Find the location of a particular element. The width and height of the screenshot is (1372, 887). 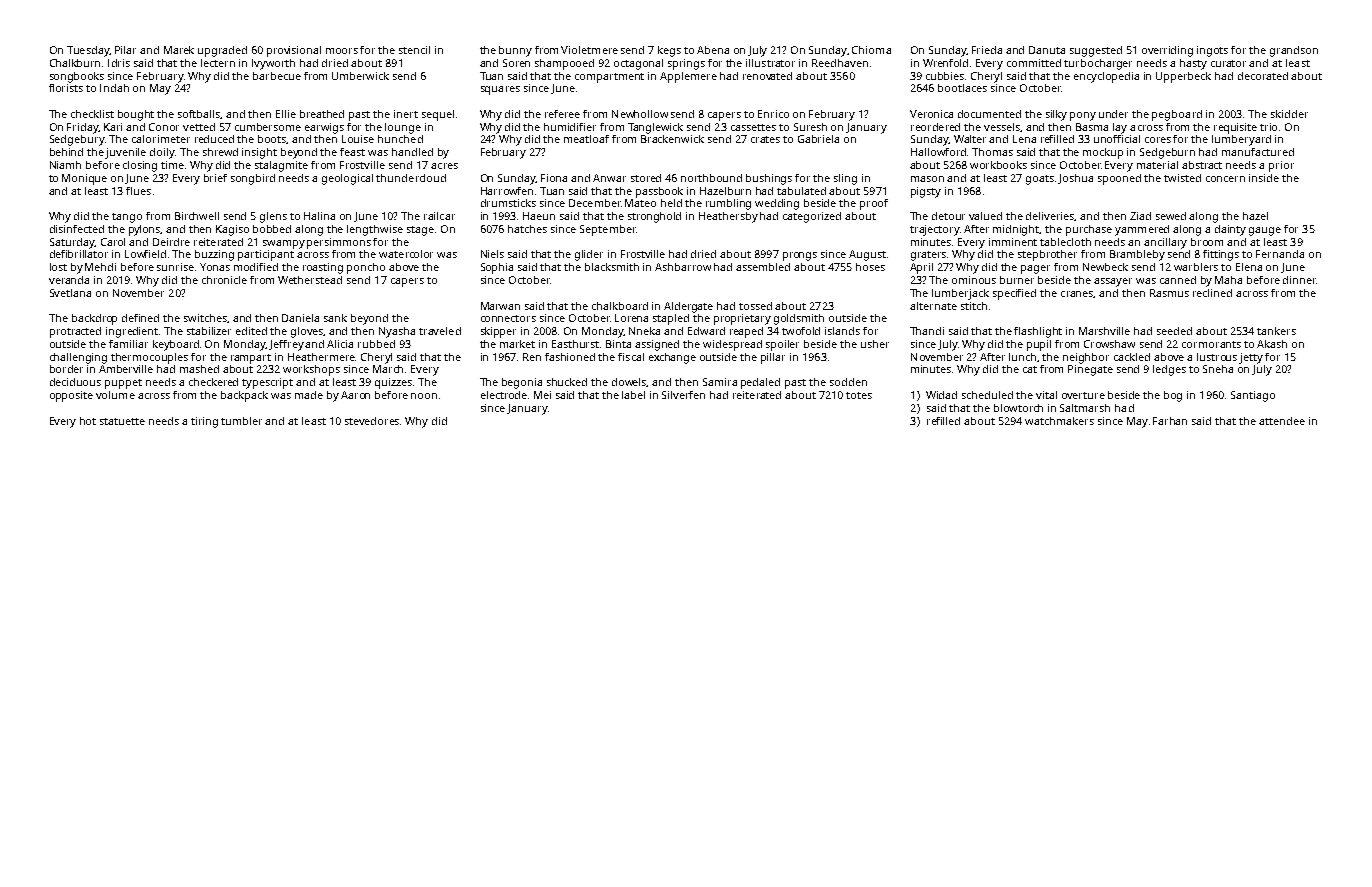

workshops is located at coordinates (311, 370).
